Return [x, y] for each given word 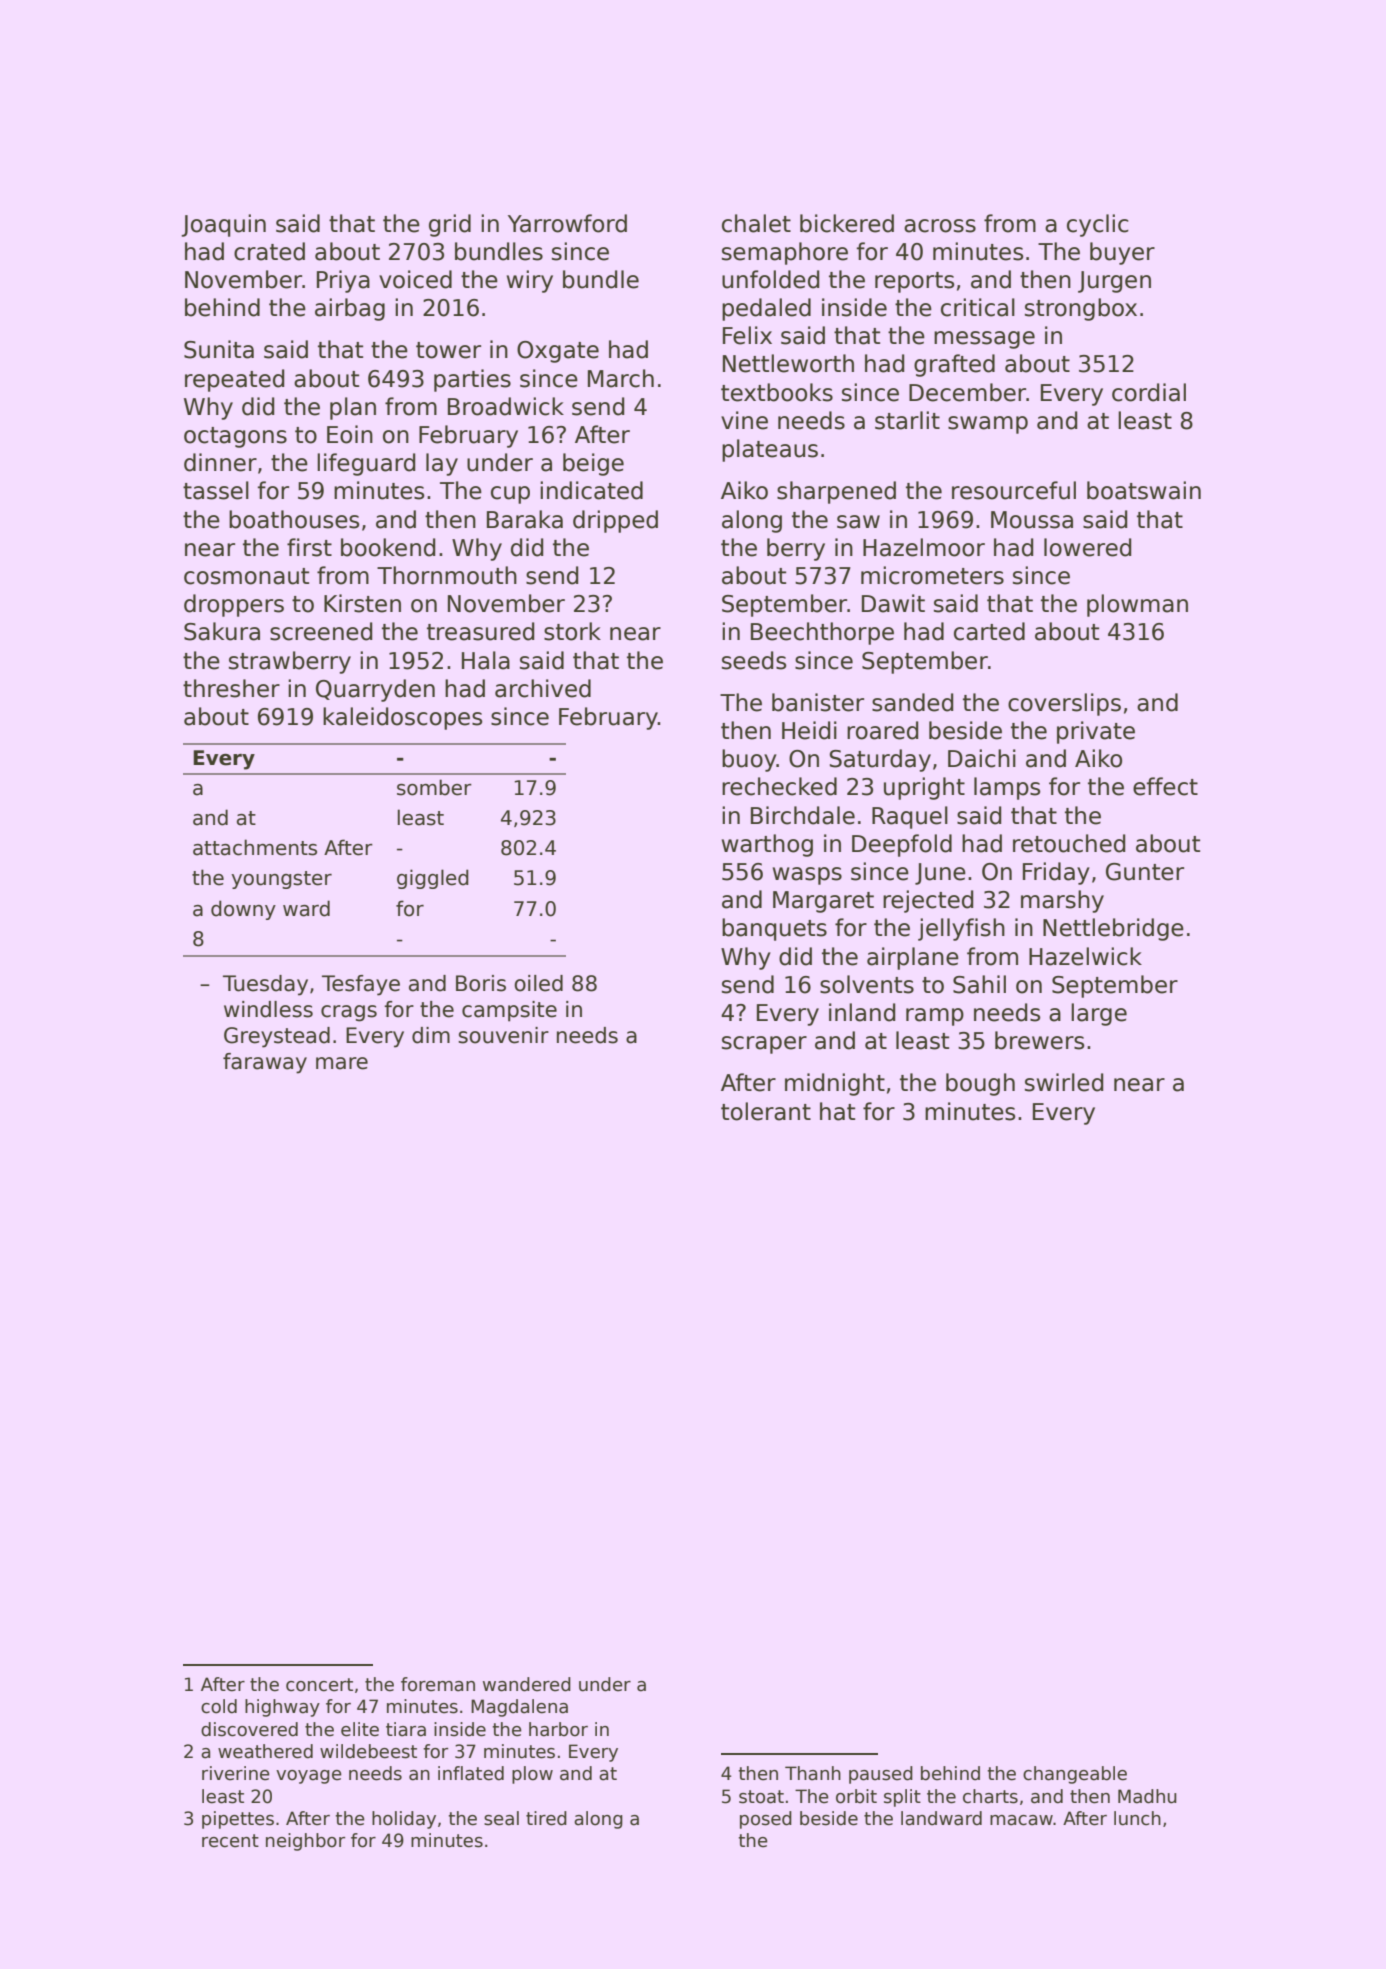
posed [766, 1820]
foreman [438, 1684]
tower [448, 350]
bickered [847, 223]
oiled [538, 983]
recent [230, 1841]
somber [434, 787]
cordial [1149, 392]
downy [243, 910]
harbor [558, 1729]
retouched [1069, 843]
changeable [1075, 1775]
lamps [1007, 788]
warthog [767, 845]
